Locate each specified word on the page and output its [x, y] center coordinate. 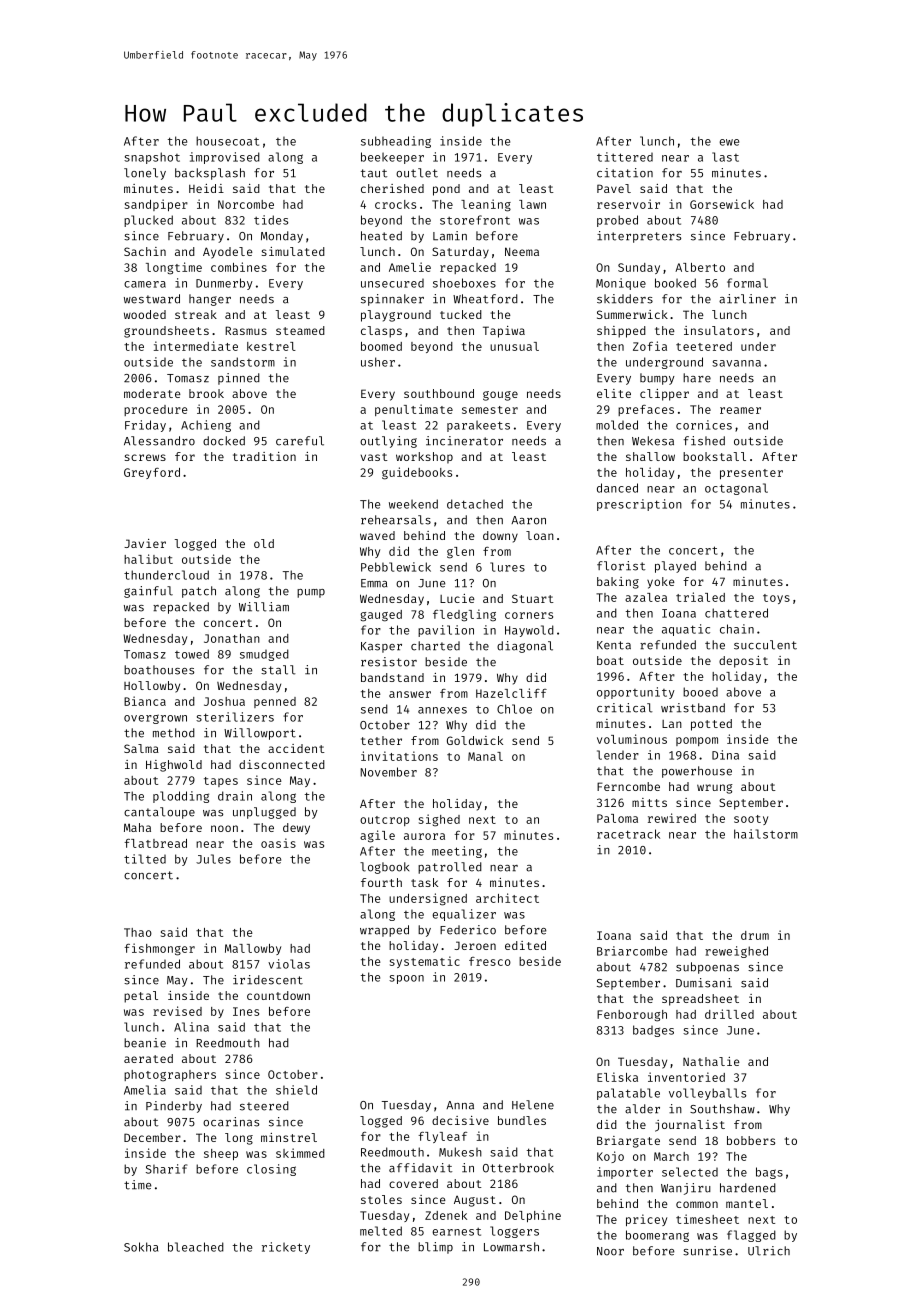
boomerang [657, 1236]
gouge [500, 396]
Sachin [145, 251]
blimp [435, 1248]
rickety [286, 1248]
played [675, 567]
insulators [719, 330]
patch [199, 592]
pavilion [446, 631]
